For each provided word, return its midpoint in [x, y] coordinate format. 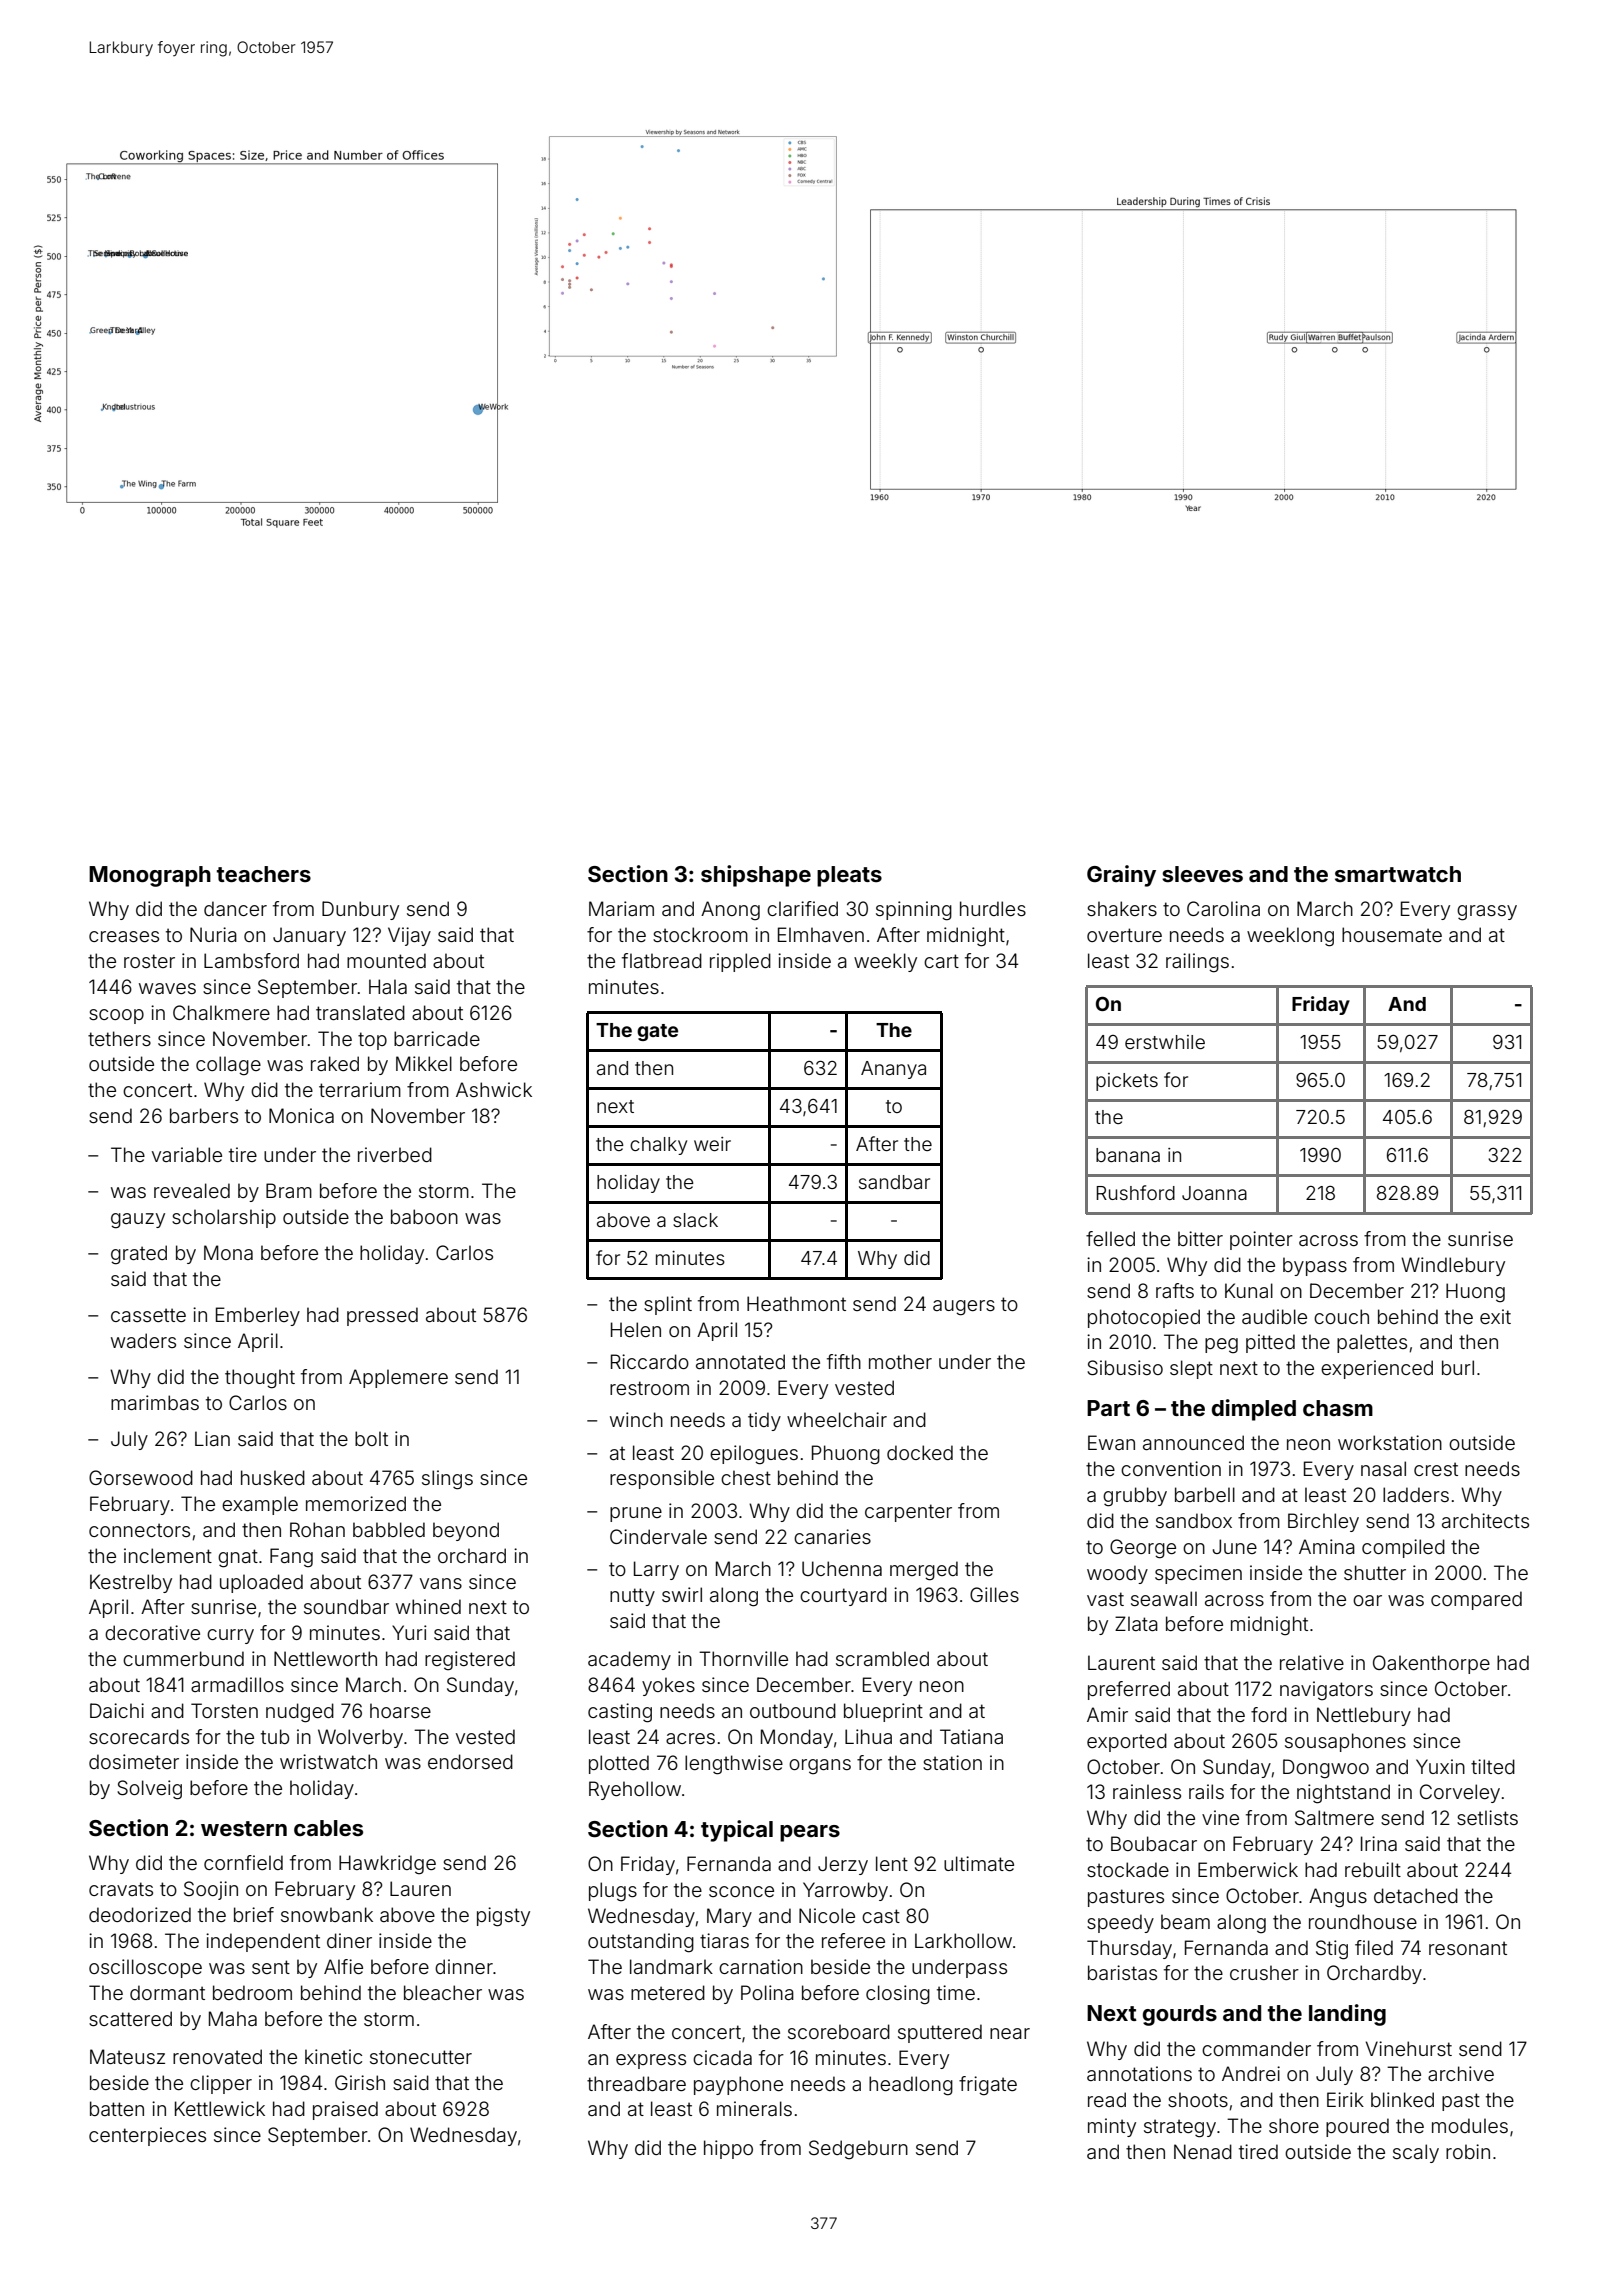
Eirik [1345, 2099]
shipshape [756, 876]
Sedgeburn [858, 2150]
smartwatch [1398, 874]
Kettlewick [220, 2108]
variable [187, 1154]
